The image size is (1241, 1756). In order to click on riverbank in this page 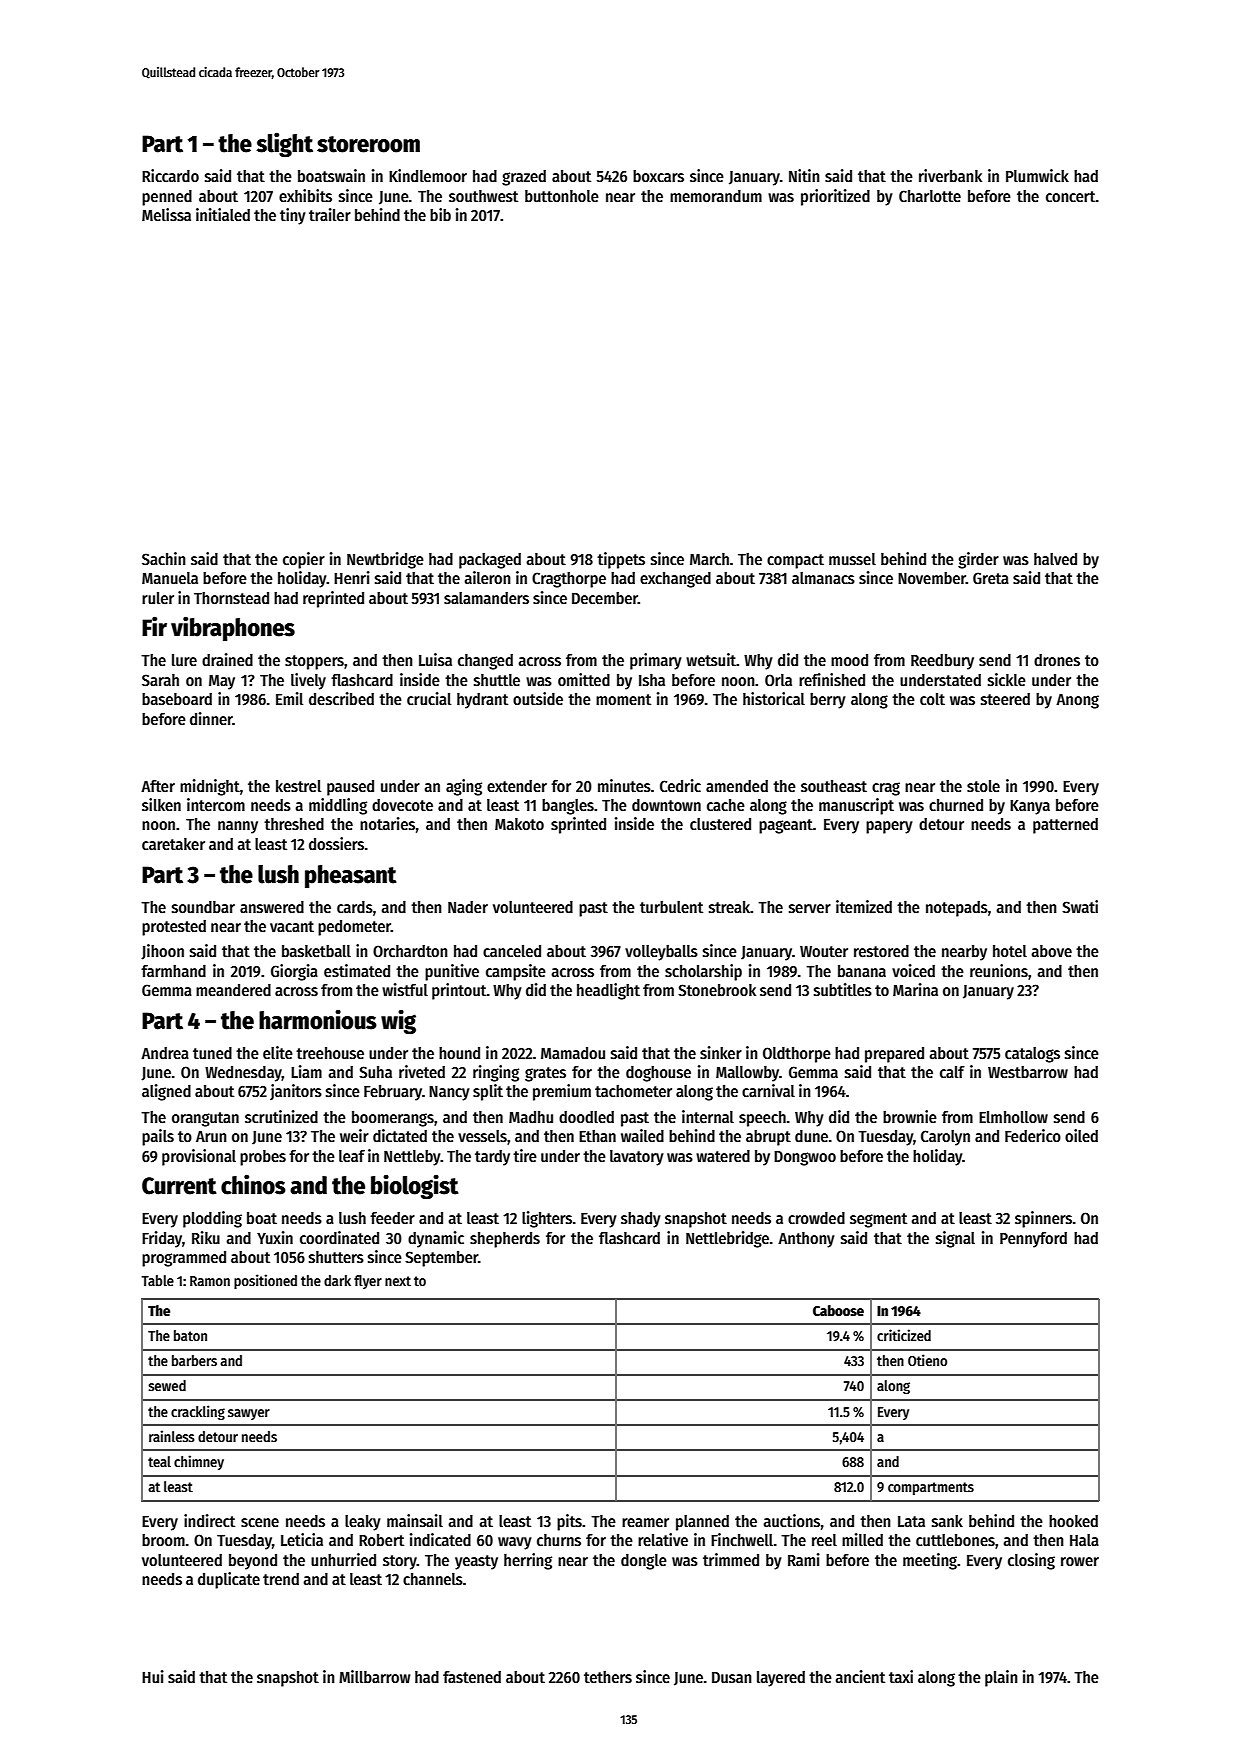, I will do `click(950, 175)`.
